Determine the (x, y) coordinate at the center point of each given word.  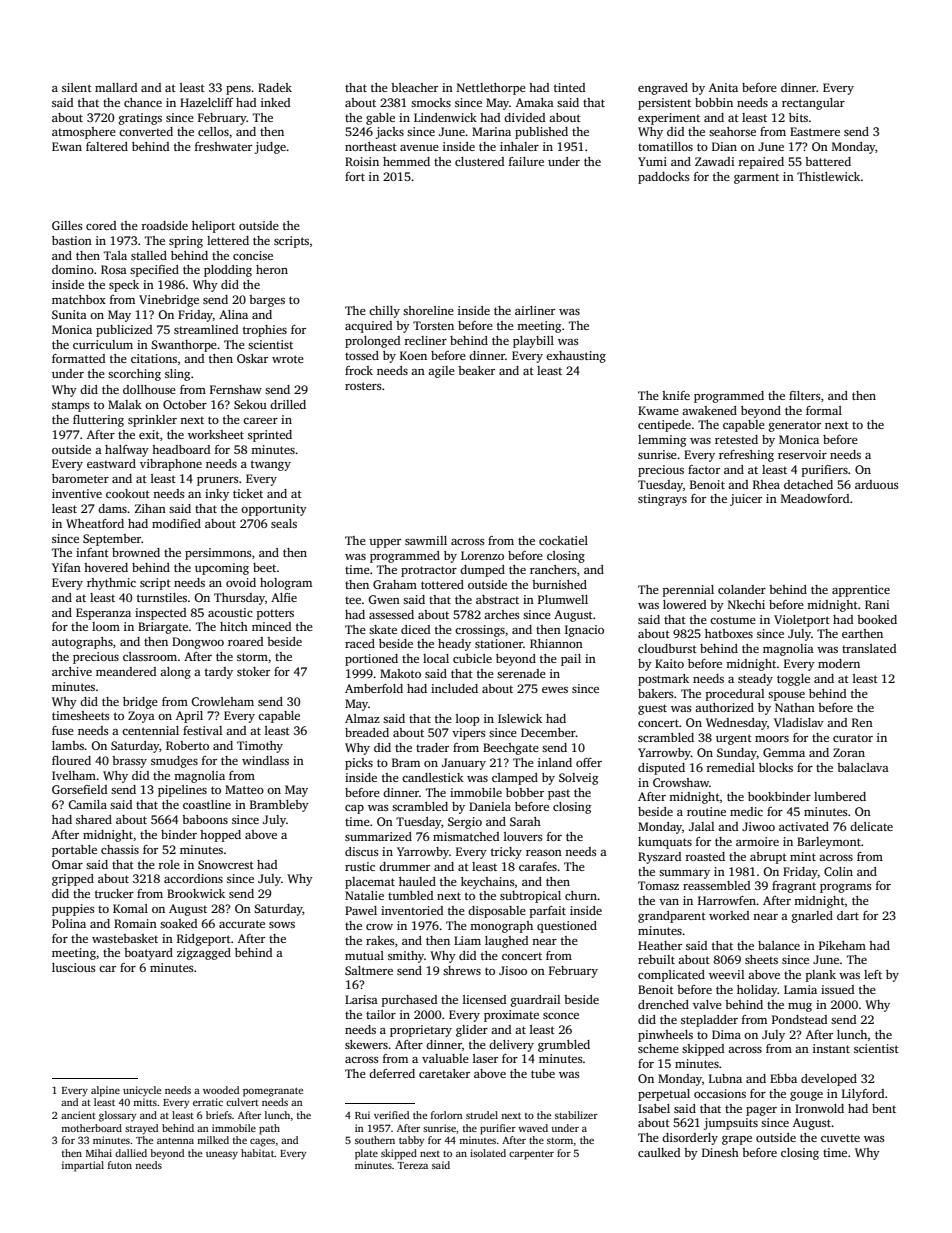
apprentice (861, 591)
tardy (219, 673)
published (541, 133)
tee (353, 600)
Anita (723, 87)
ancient (78, 1115)
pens (238, 90)
